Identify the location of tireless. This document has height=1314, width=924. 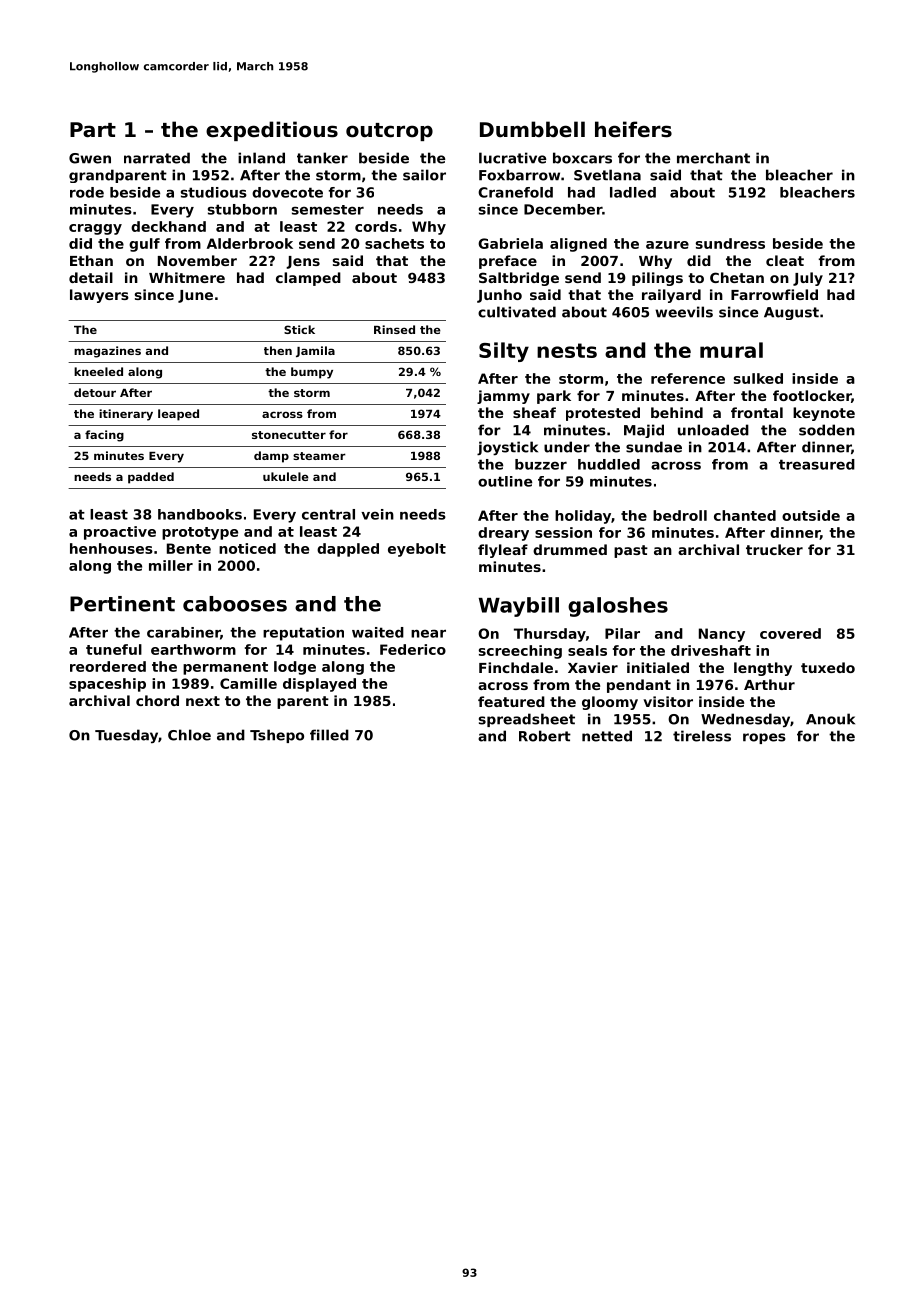
(702, 736).
